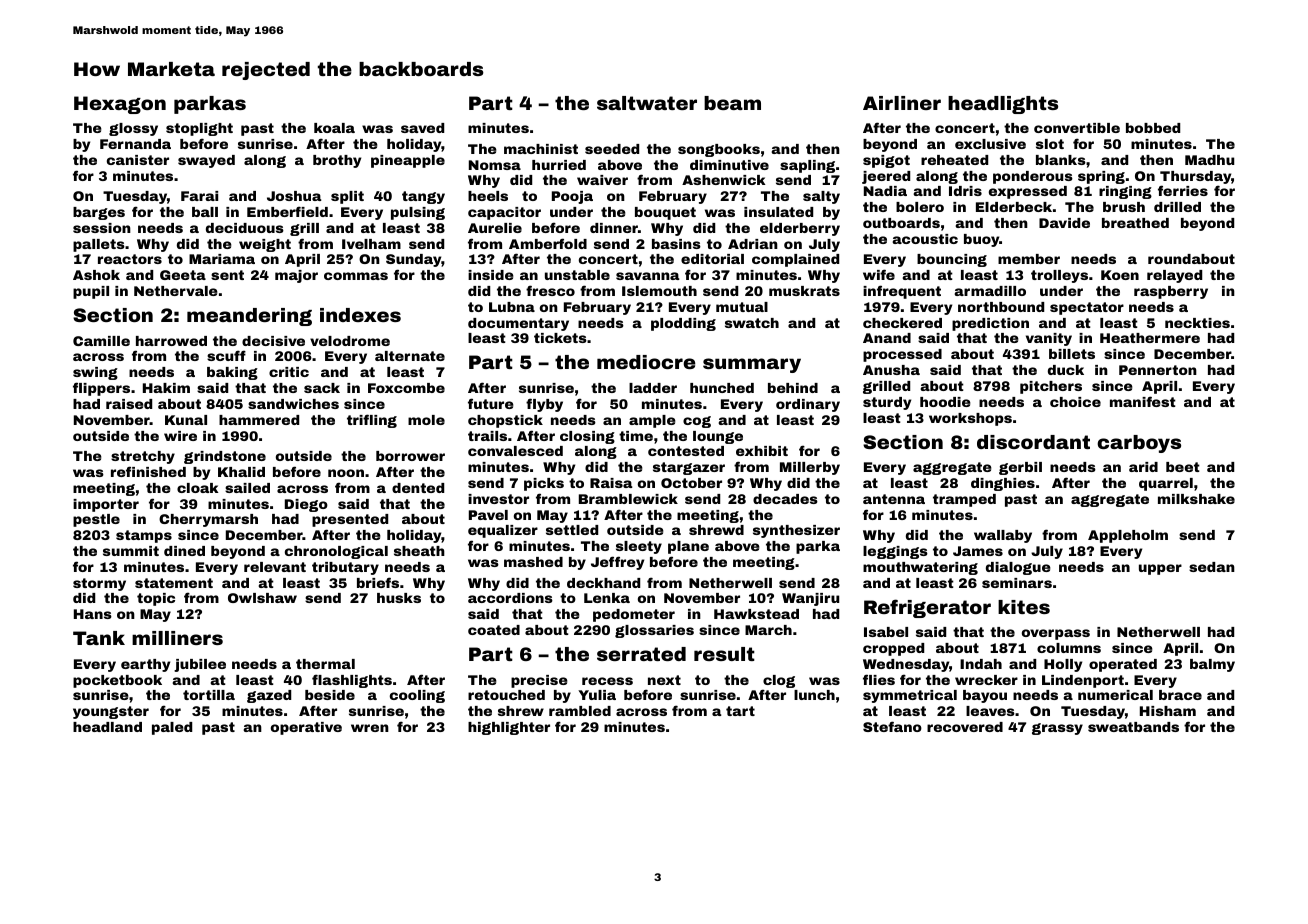 The width and height of the document is (1308, 924). What do you see at coordinates (1133, 727) in the document?
I see `sweatbands` at bounding box center [1133, 727].
